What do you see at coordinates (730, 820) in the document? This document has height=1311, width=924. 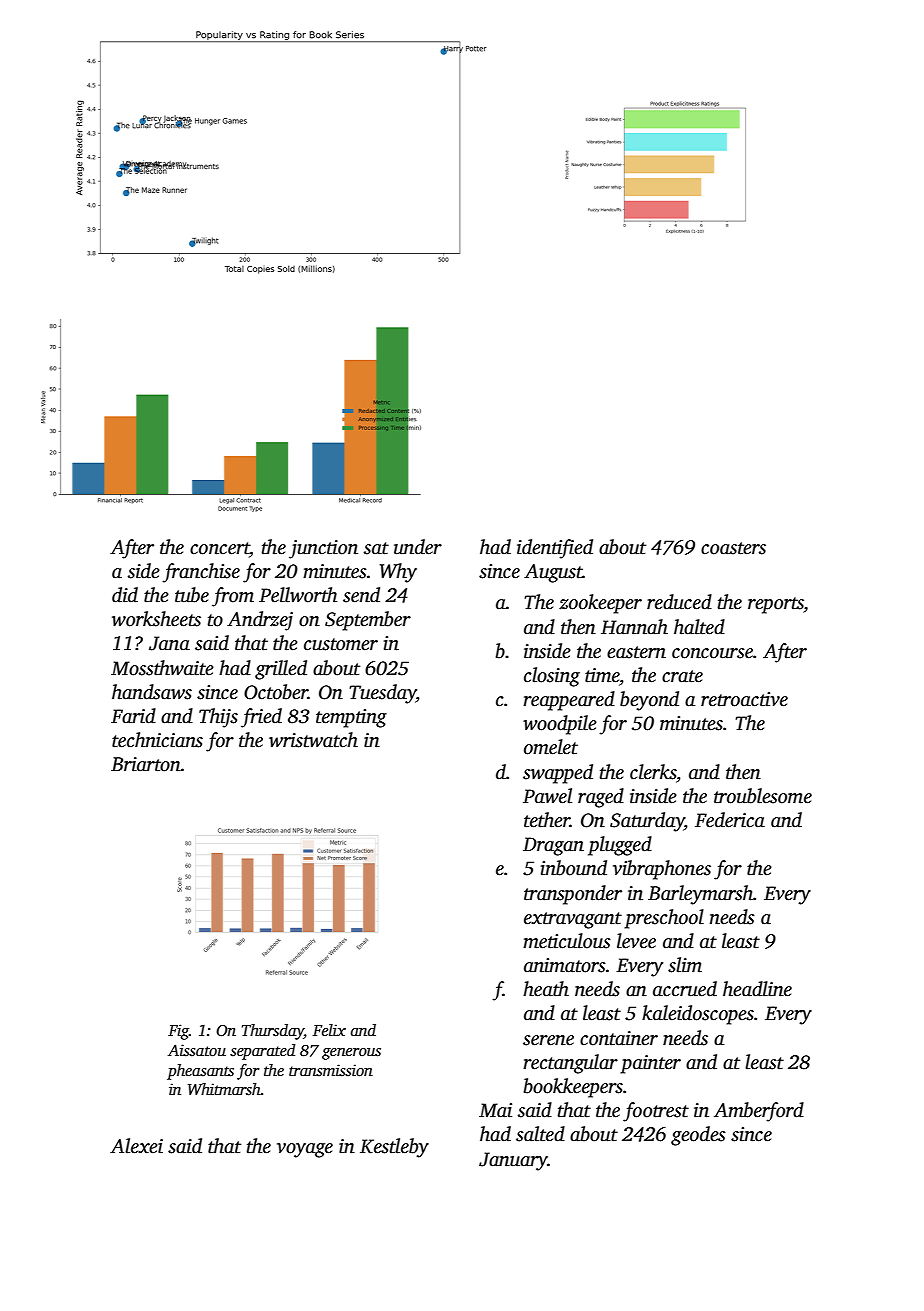 I see `Federica` at bounding box center [730, 820].
